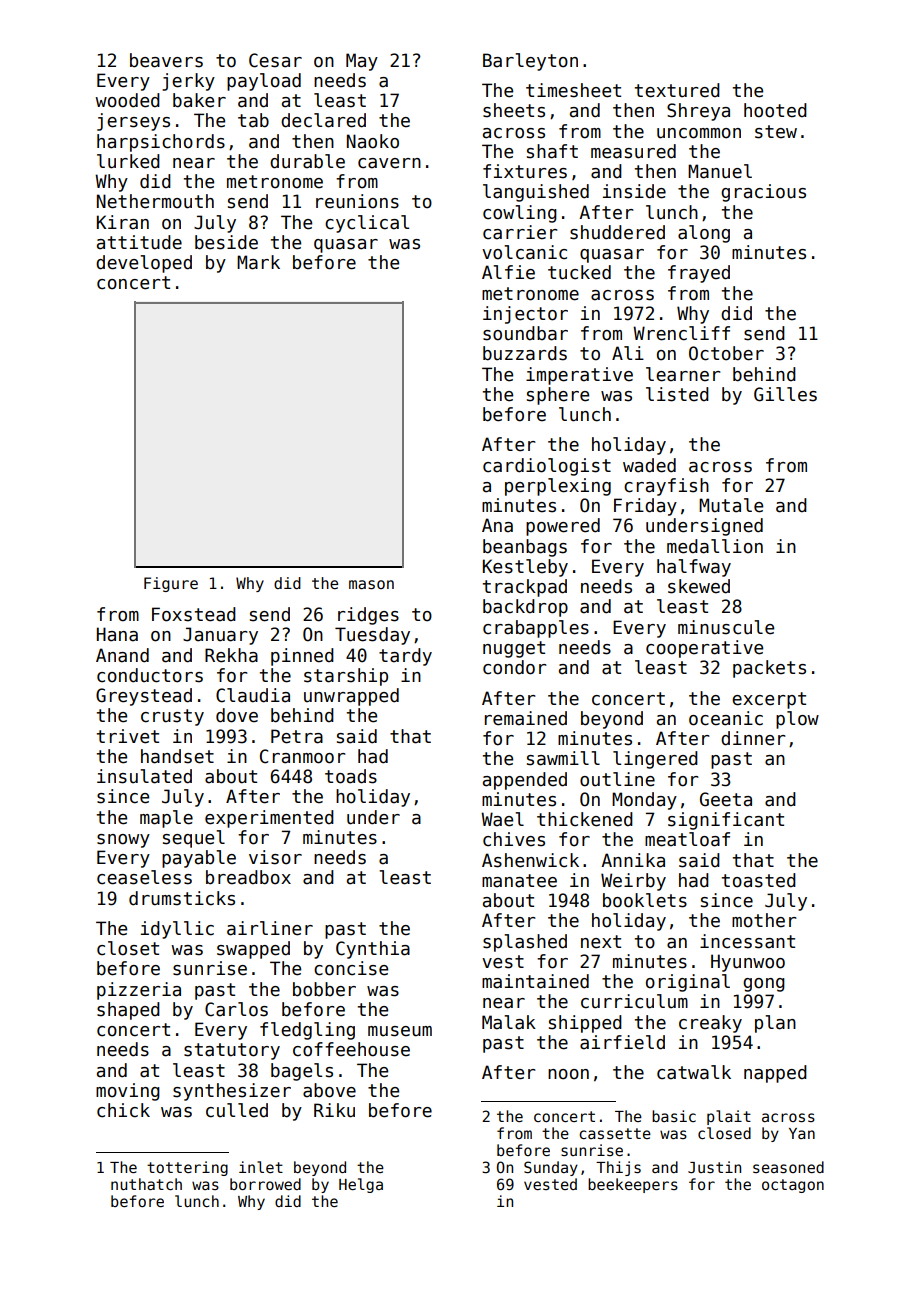 This screenshot has height=1314, width=924. What do you see at coordinates (585, 819) in the screenshot?
I see `thickened` at bounding box center [585, 819].
